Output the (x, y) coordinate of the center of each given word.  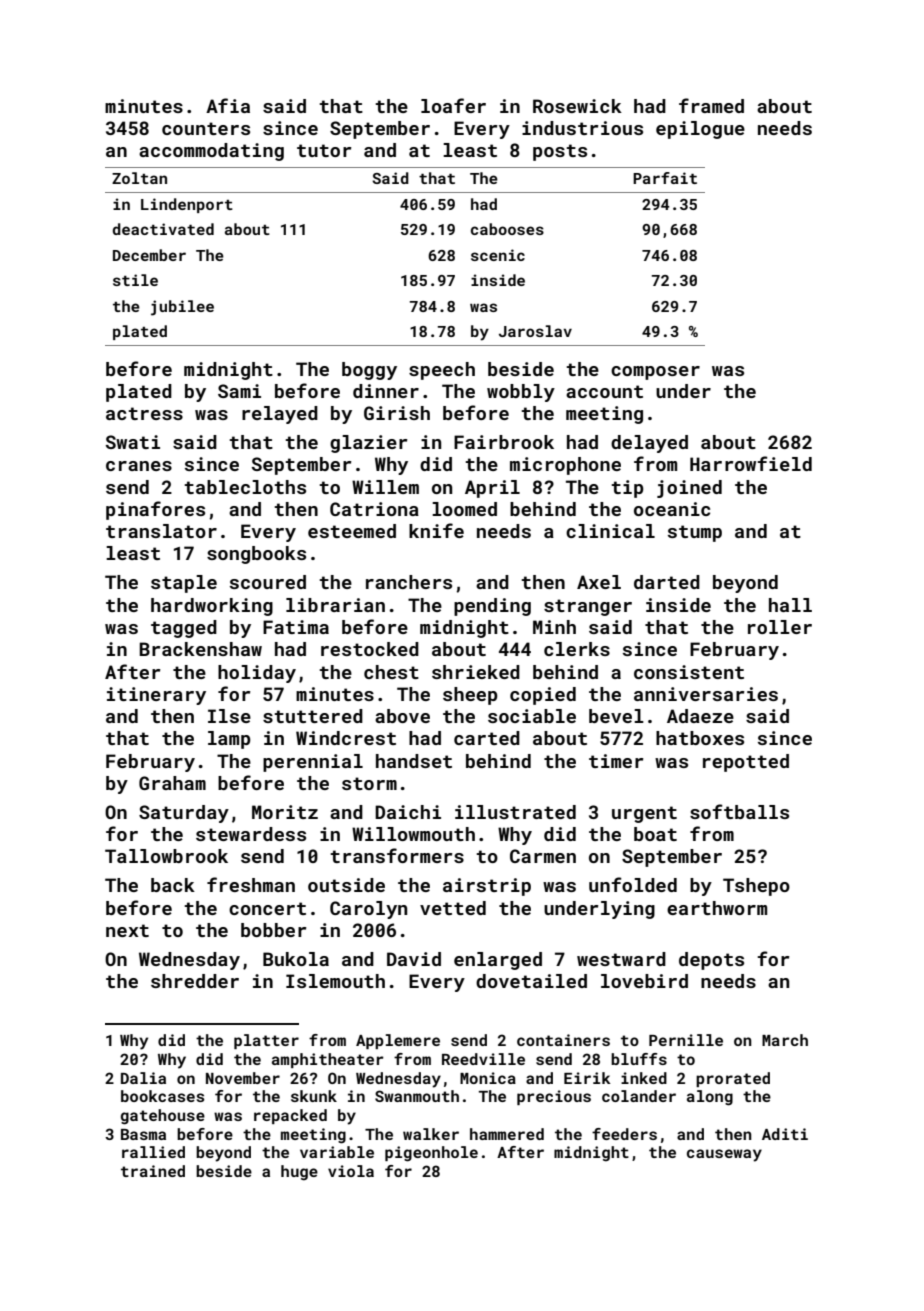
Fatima (296, 627)
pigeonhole (431, 1154)
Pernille (686, 1040)
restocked (370, 649)
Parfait (665, 178)
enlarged (498, 961)
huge (299, 1173)
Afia (228, 105)
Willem (385, 487)
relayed (280, 415)
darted (667, 582)
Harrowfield (751, 463)
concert (267, 908)
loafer (453, 105)
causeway (724, 1155)
